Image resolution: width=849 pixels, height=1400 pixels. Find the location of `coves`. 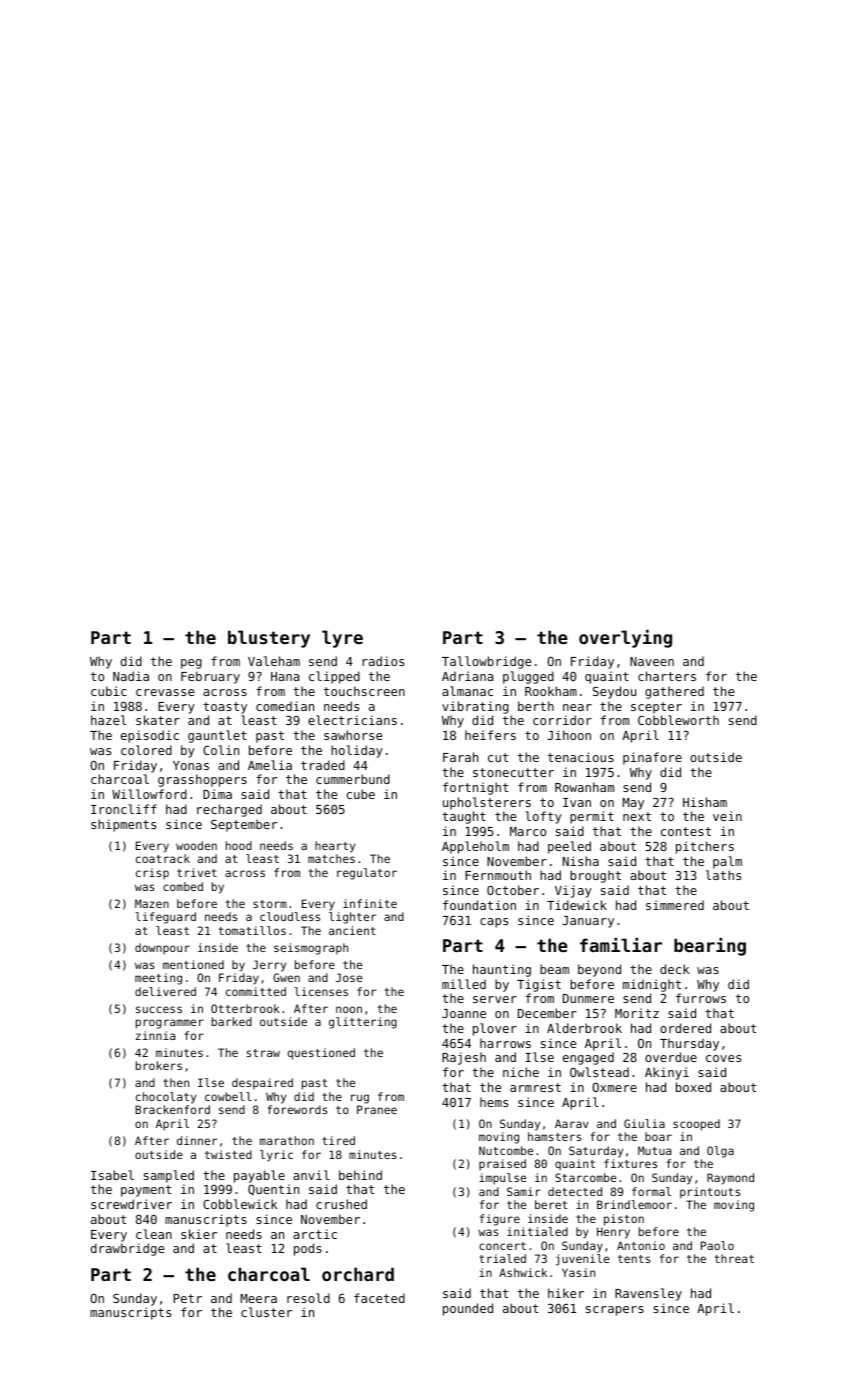

coves is located at coordinates (723, 1058).
